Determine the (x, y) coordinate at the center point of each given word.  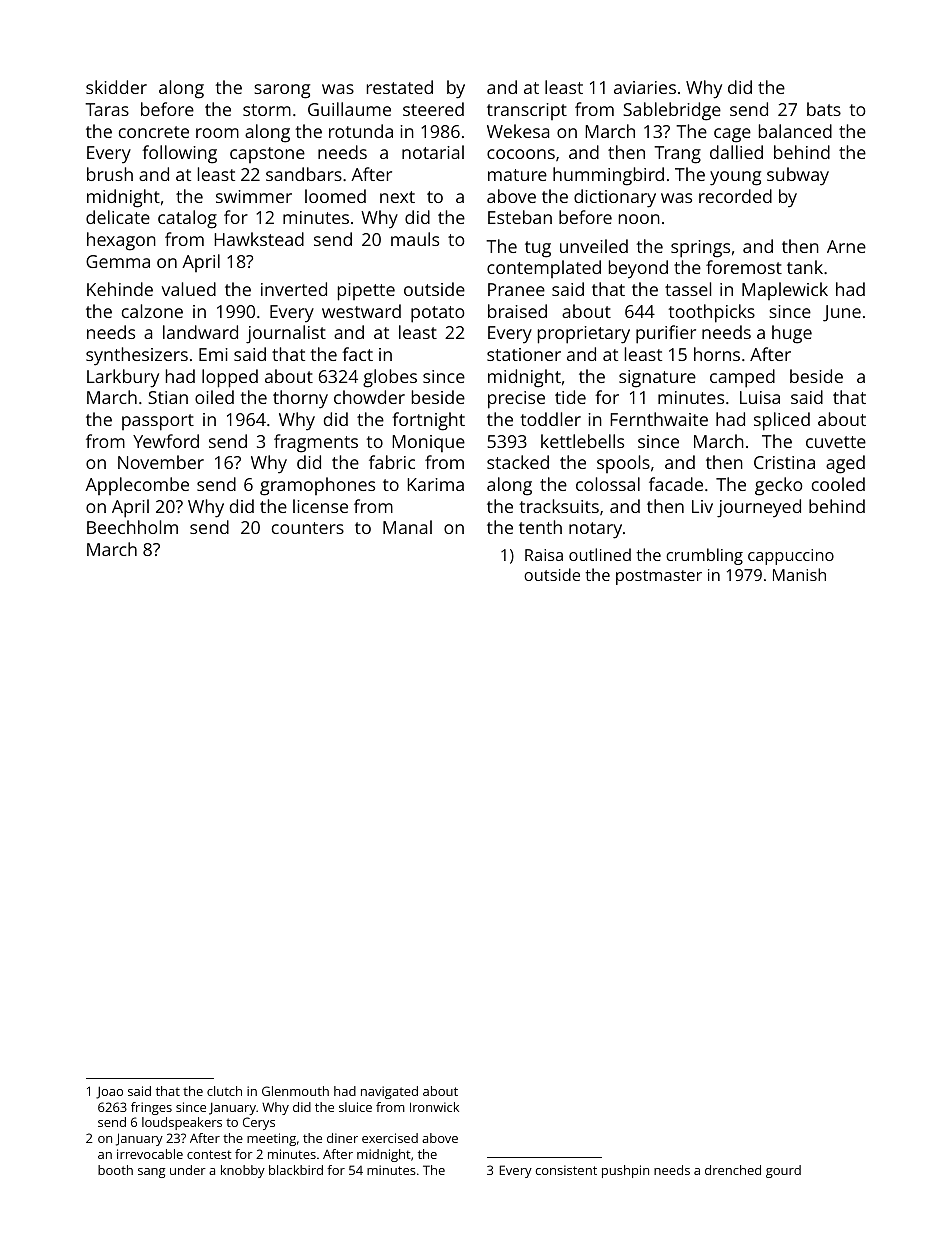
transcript (527, 111)
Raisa (544, 555)
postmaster (659, 577)
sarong (282, 91)
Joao (109, 1092)
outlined (600, 554)
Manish (799, 574)
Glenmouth (295, 1091)
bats (824, 109)
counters (308, 528)
